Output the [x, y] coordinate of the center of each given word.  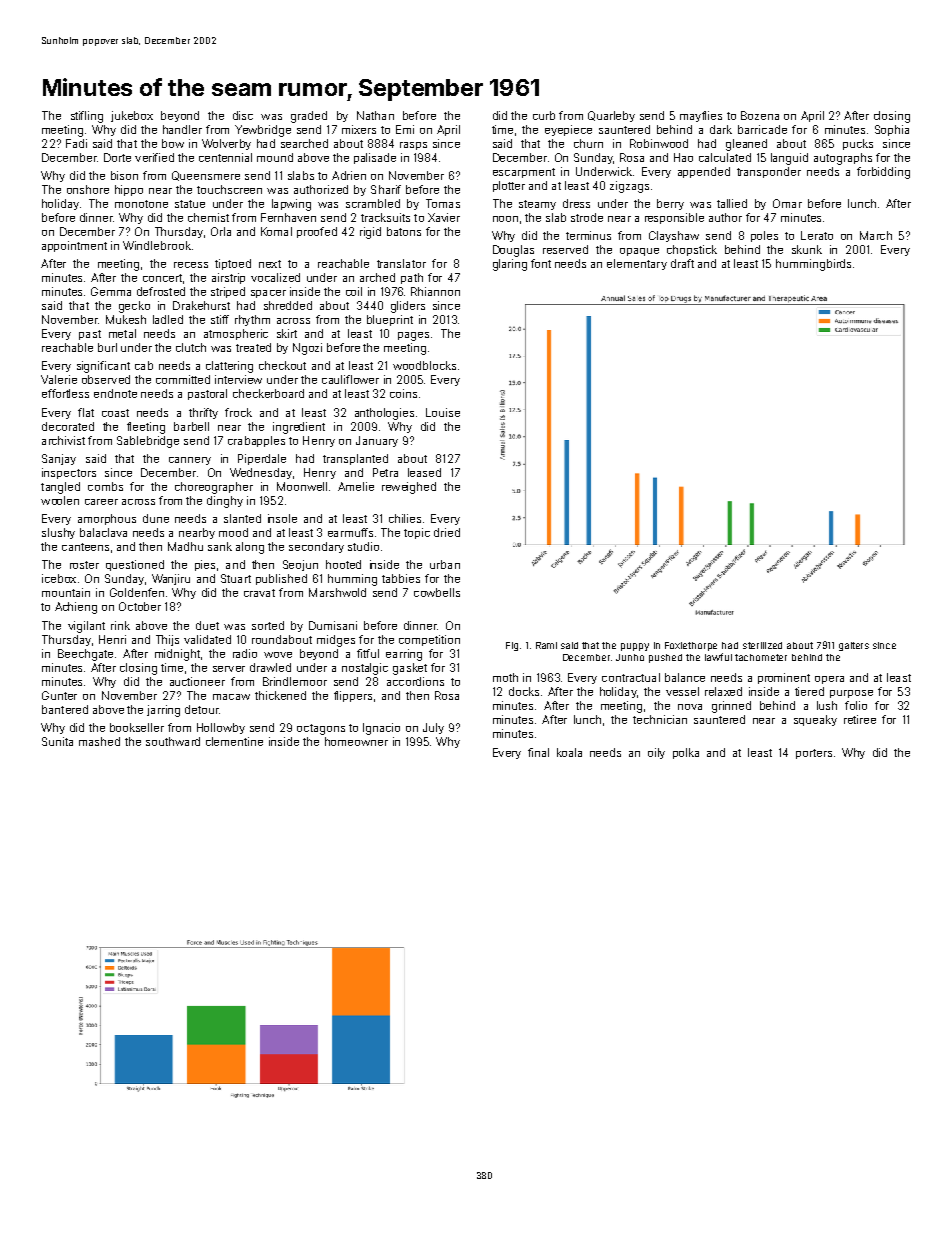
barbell [191, 426]
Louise [443, 412]
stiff [220, 319]
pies [205, 565]
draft [682, 263]
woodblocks [424, 365]
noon [505, 219]
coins [403, 393]
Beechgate [85, 655]
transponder [769, 172]
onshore [88, 189]
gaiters [854, 646]
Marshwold [337, 592]
